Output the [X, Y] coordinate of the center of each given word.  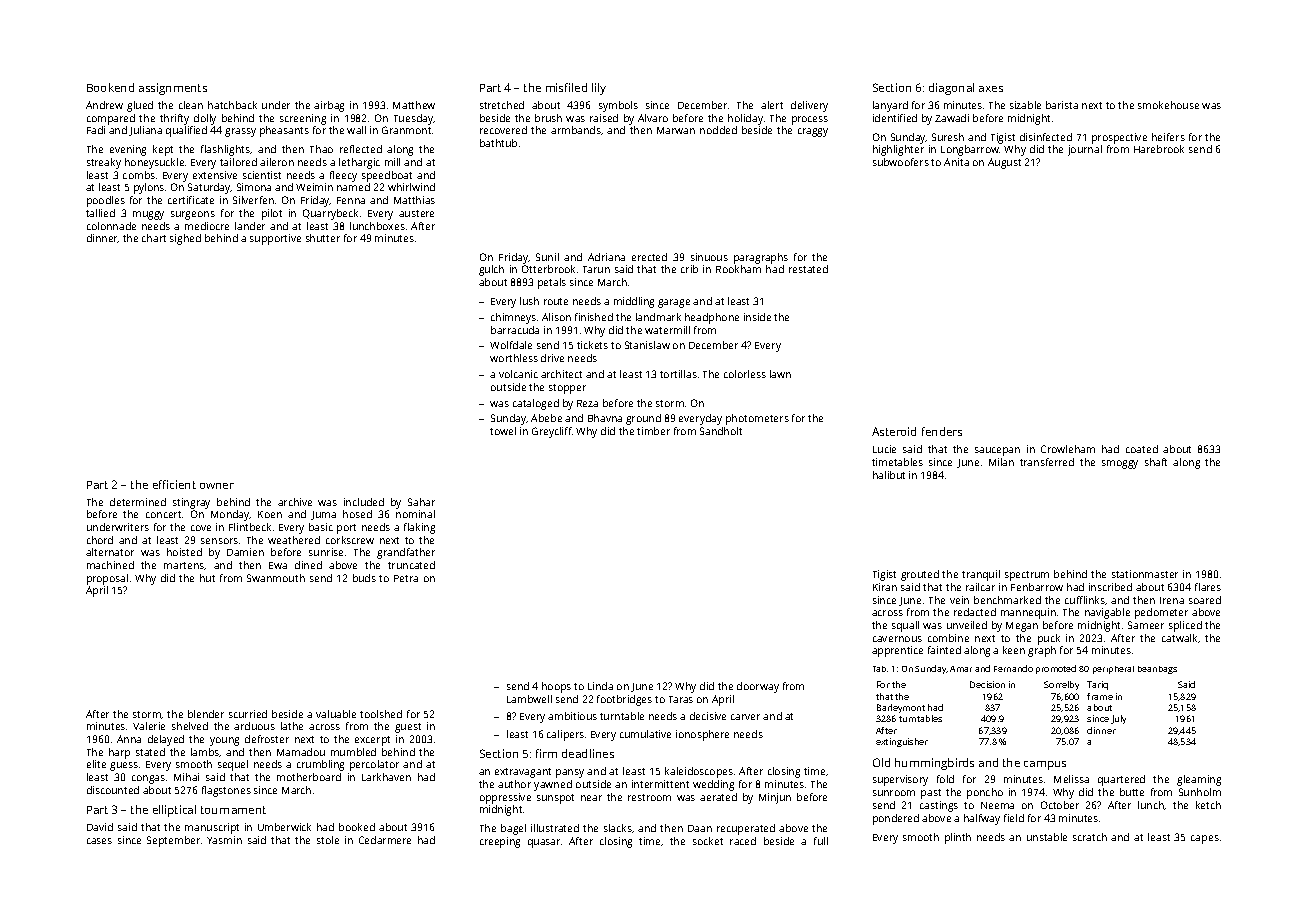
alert [772, 105]
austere [416, 213]
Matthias [414, 200]
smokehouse [1168, 105]
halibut [889, 475]
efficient [174, 484]
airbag [329, 106]
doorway [758, 687]
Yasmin [224, 840]
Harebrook [1159, 149]
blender [206, 714]
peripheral [1113, 670]
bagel [513, 829]
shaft [1156, 462]
